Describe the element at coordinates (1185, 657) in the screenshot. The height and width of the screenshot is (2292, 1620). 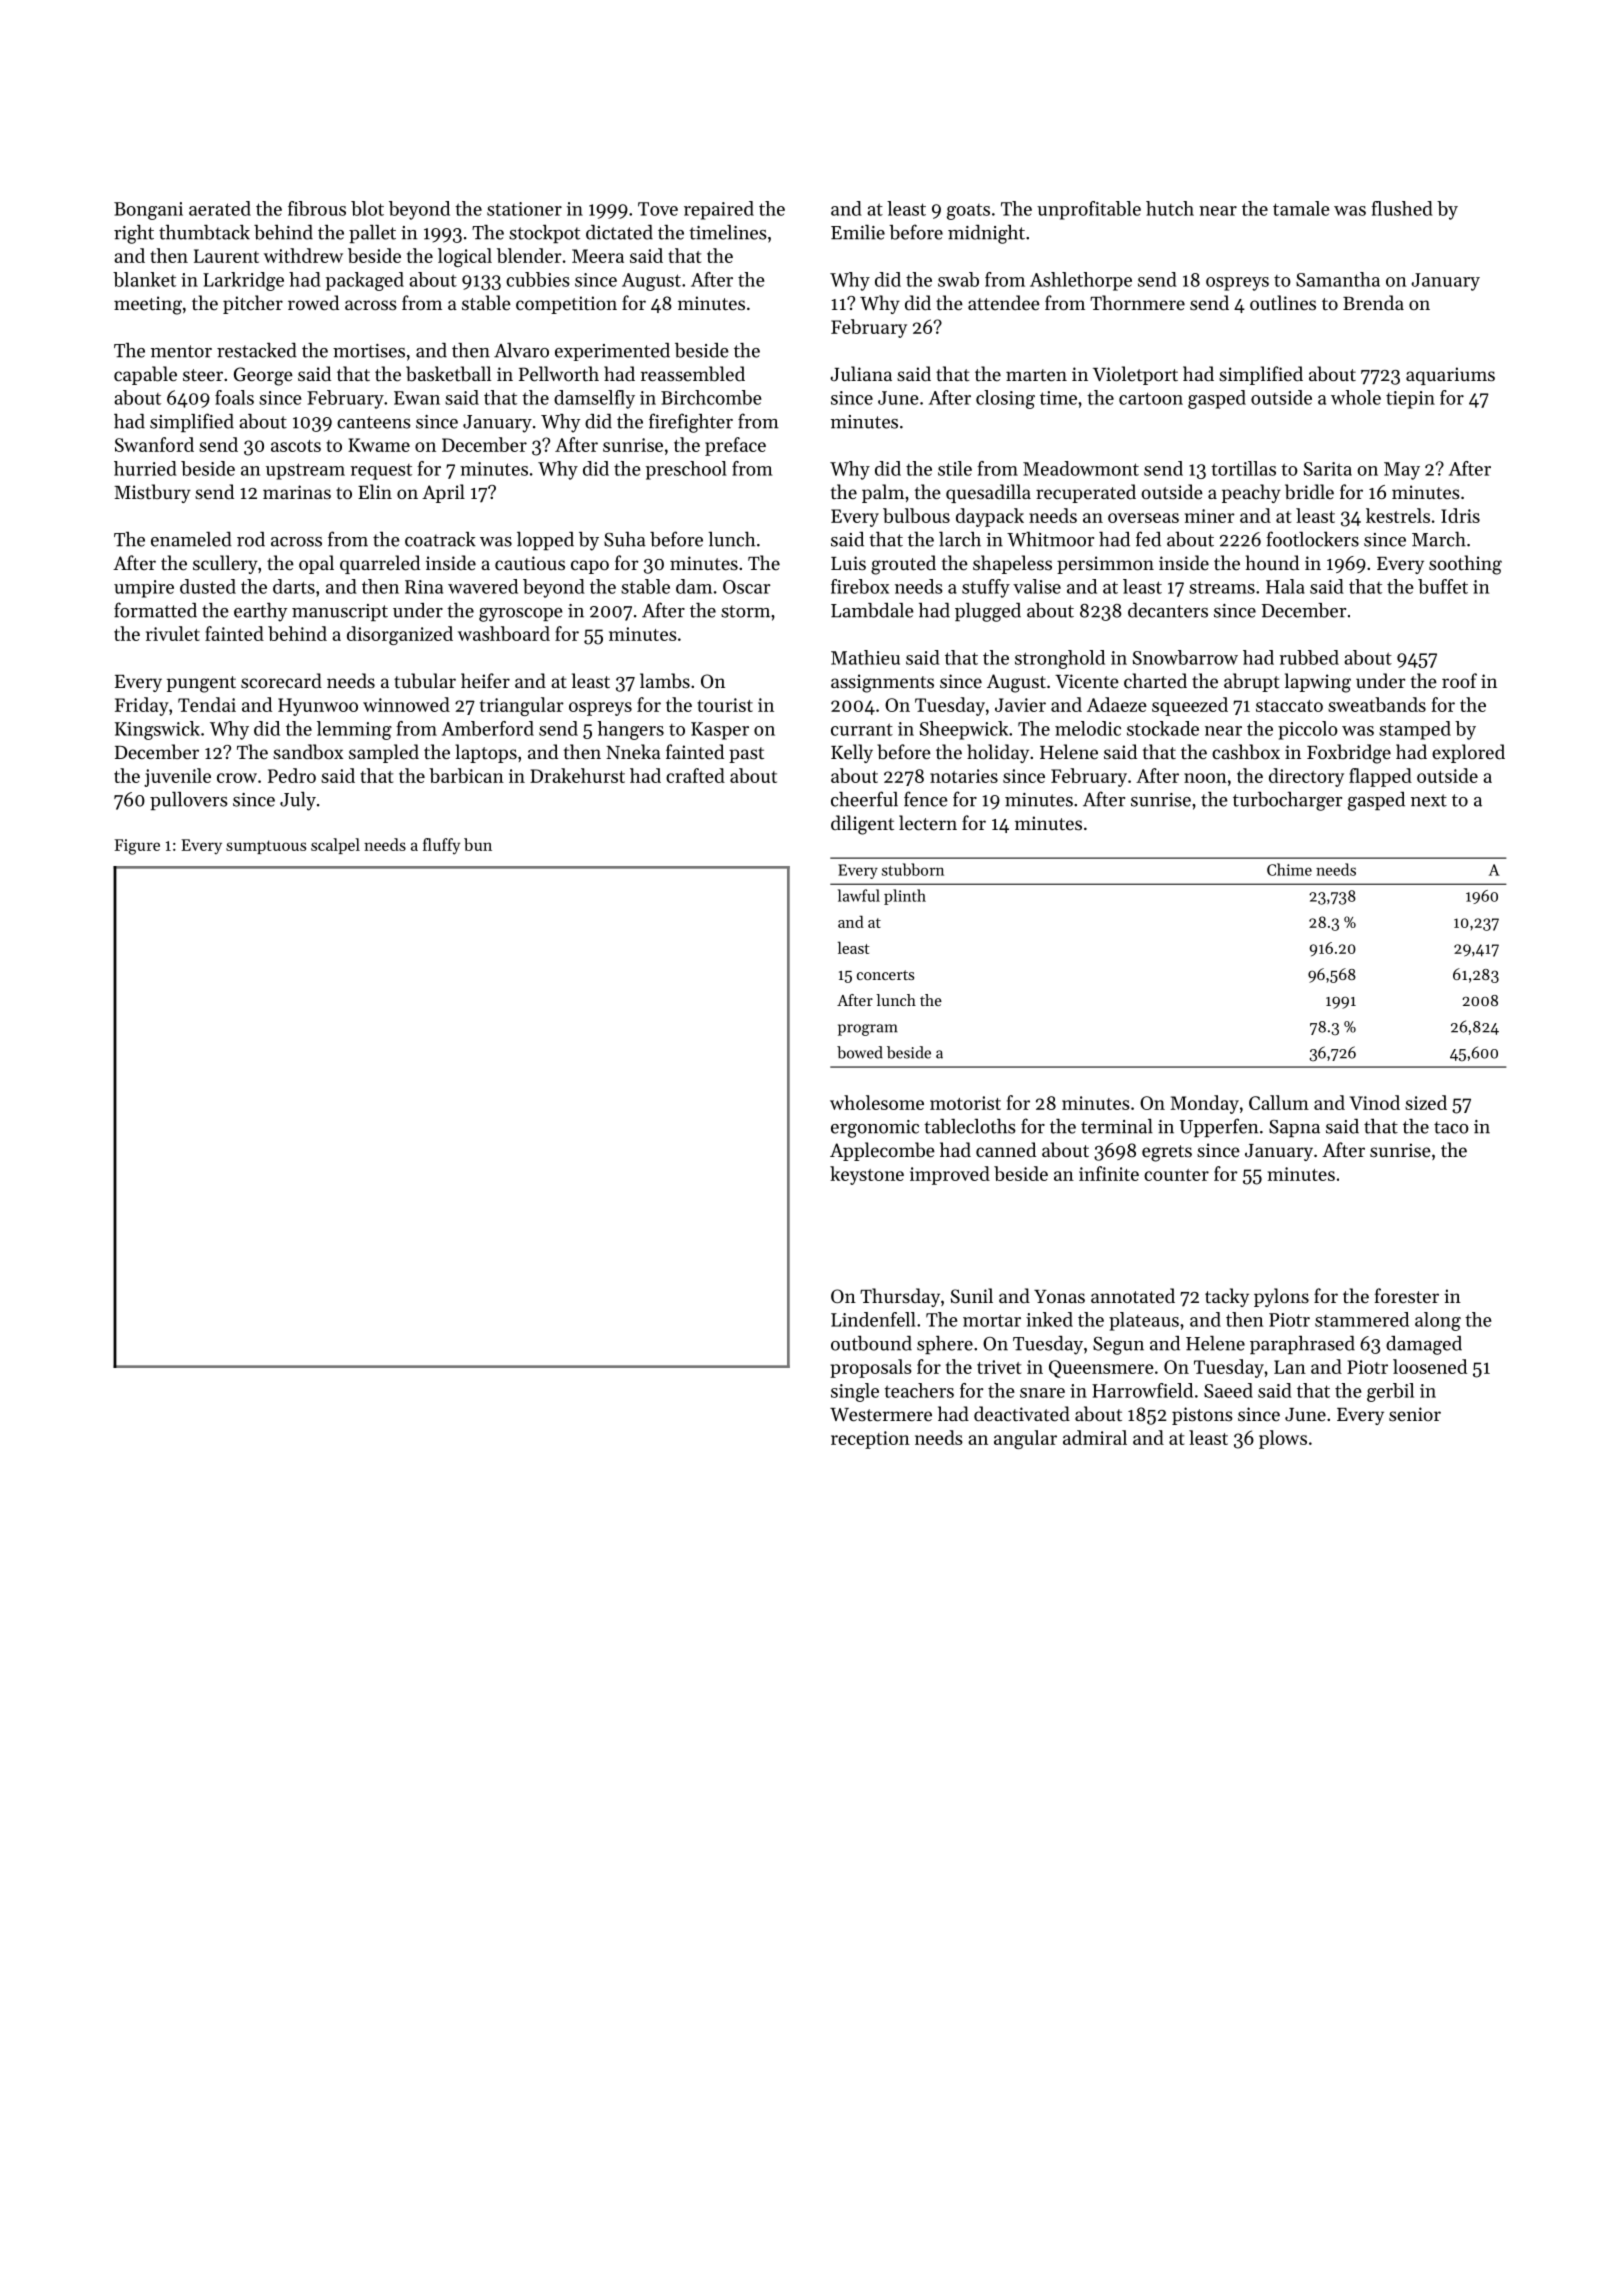
I see `Snowbarrow` at that location.
